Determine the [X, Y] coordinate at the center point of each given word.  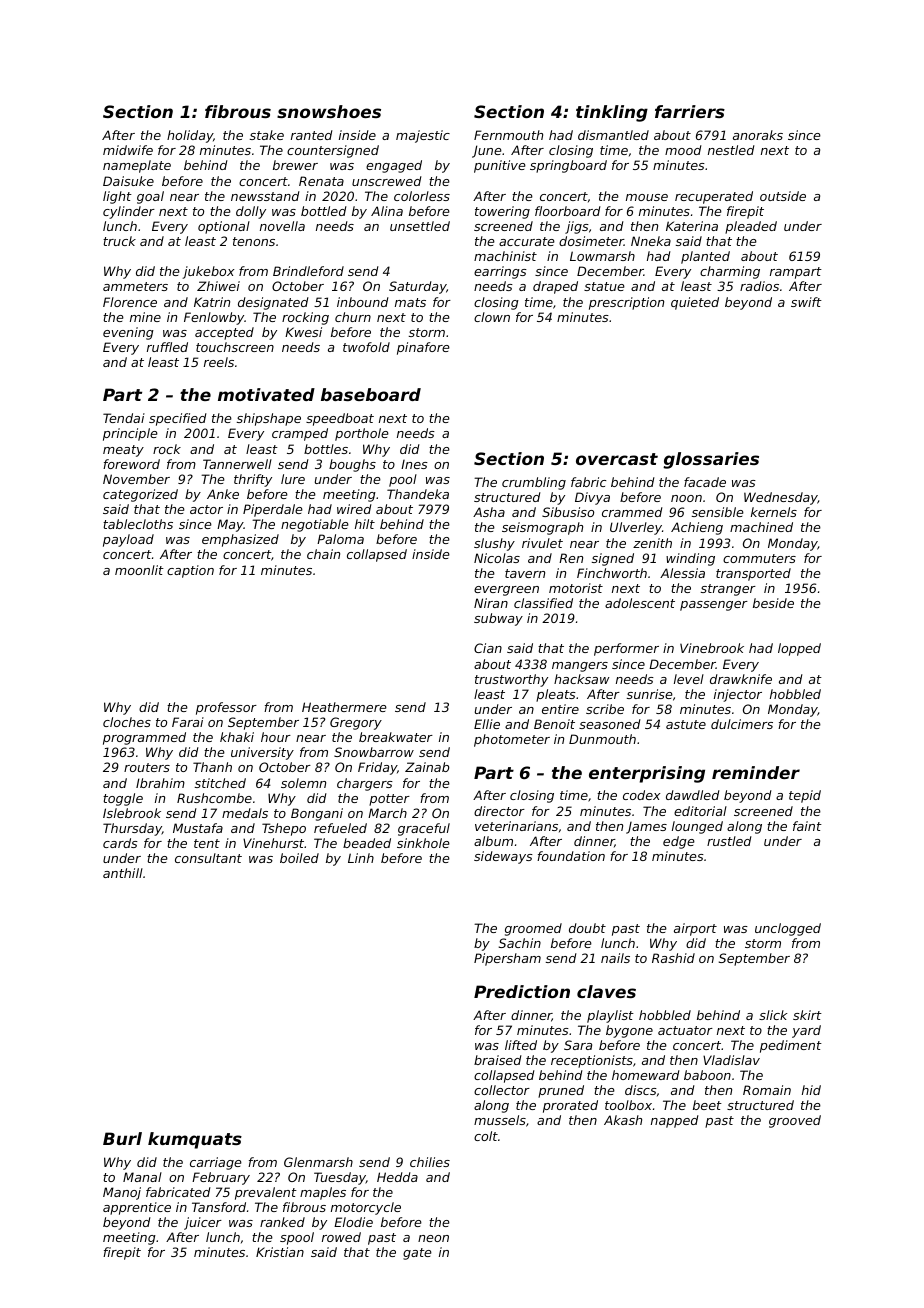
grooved [795, 1121]
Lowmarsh [602, 256]
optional [224, 227]
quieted [695, 303]
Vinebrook [712, 648]
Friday [377, 768]
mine [145, 317]
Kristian [280, 1252]
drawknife [741, 679]
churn [353, 317]
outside [783, 196]
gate [417, 1254]
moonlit [139, 570]
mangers [580, 667]
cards [120, 843]
